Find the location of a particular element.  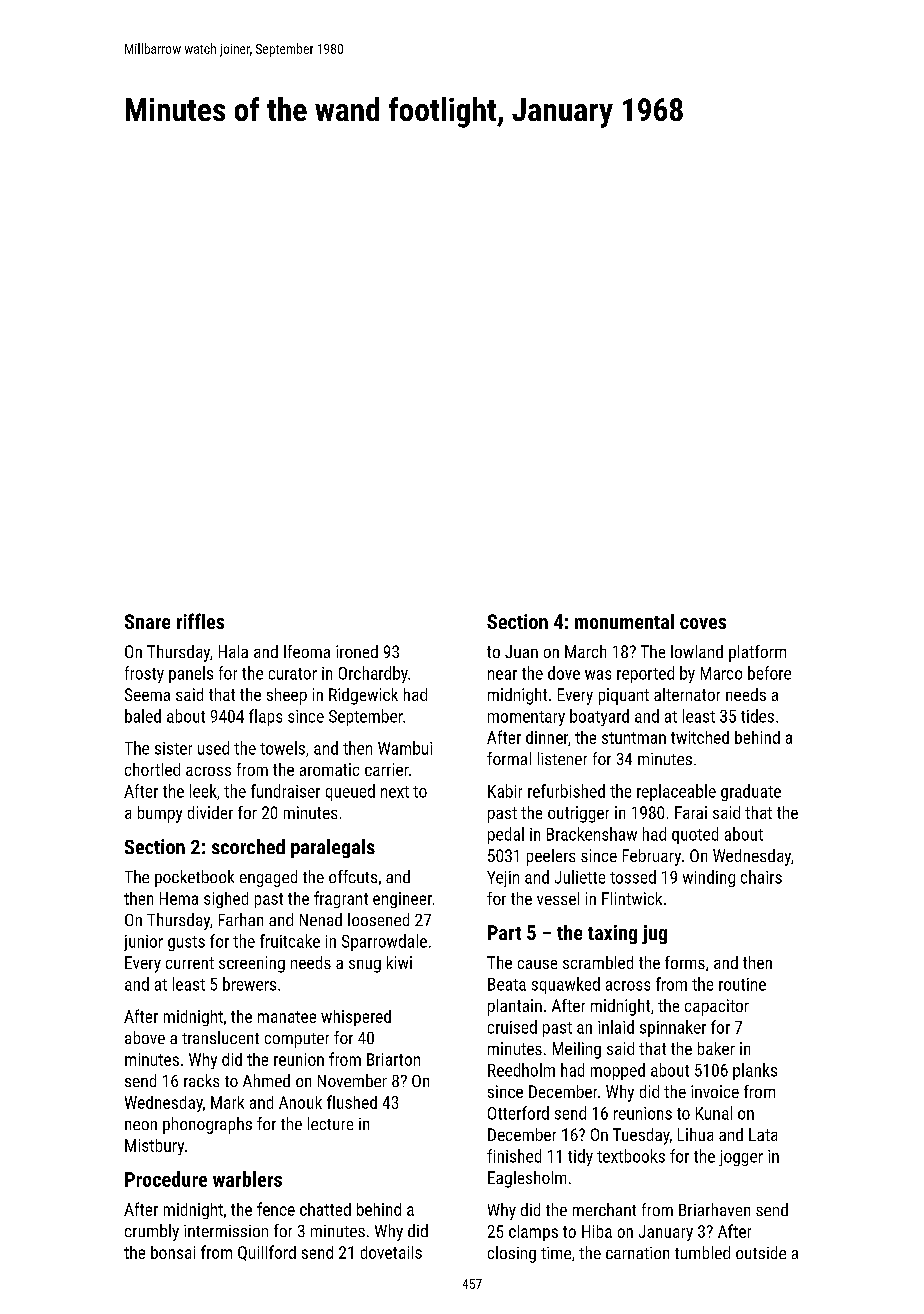

chatted is located at coordinates (325, 1209).
